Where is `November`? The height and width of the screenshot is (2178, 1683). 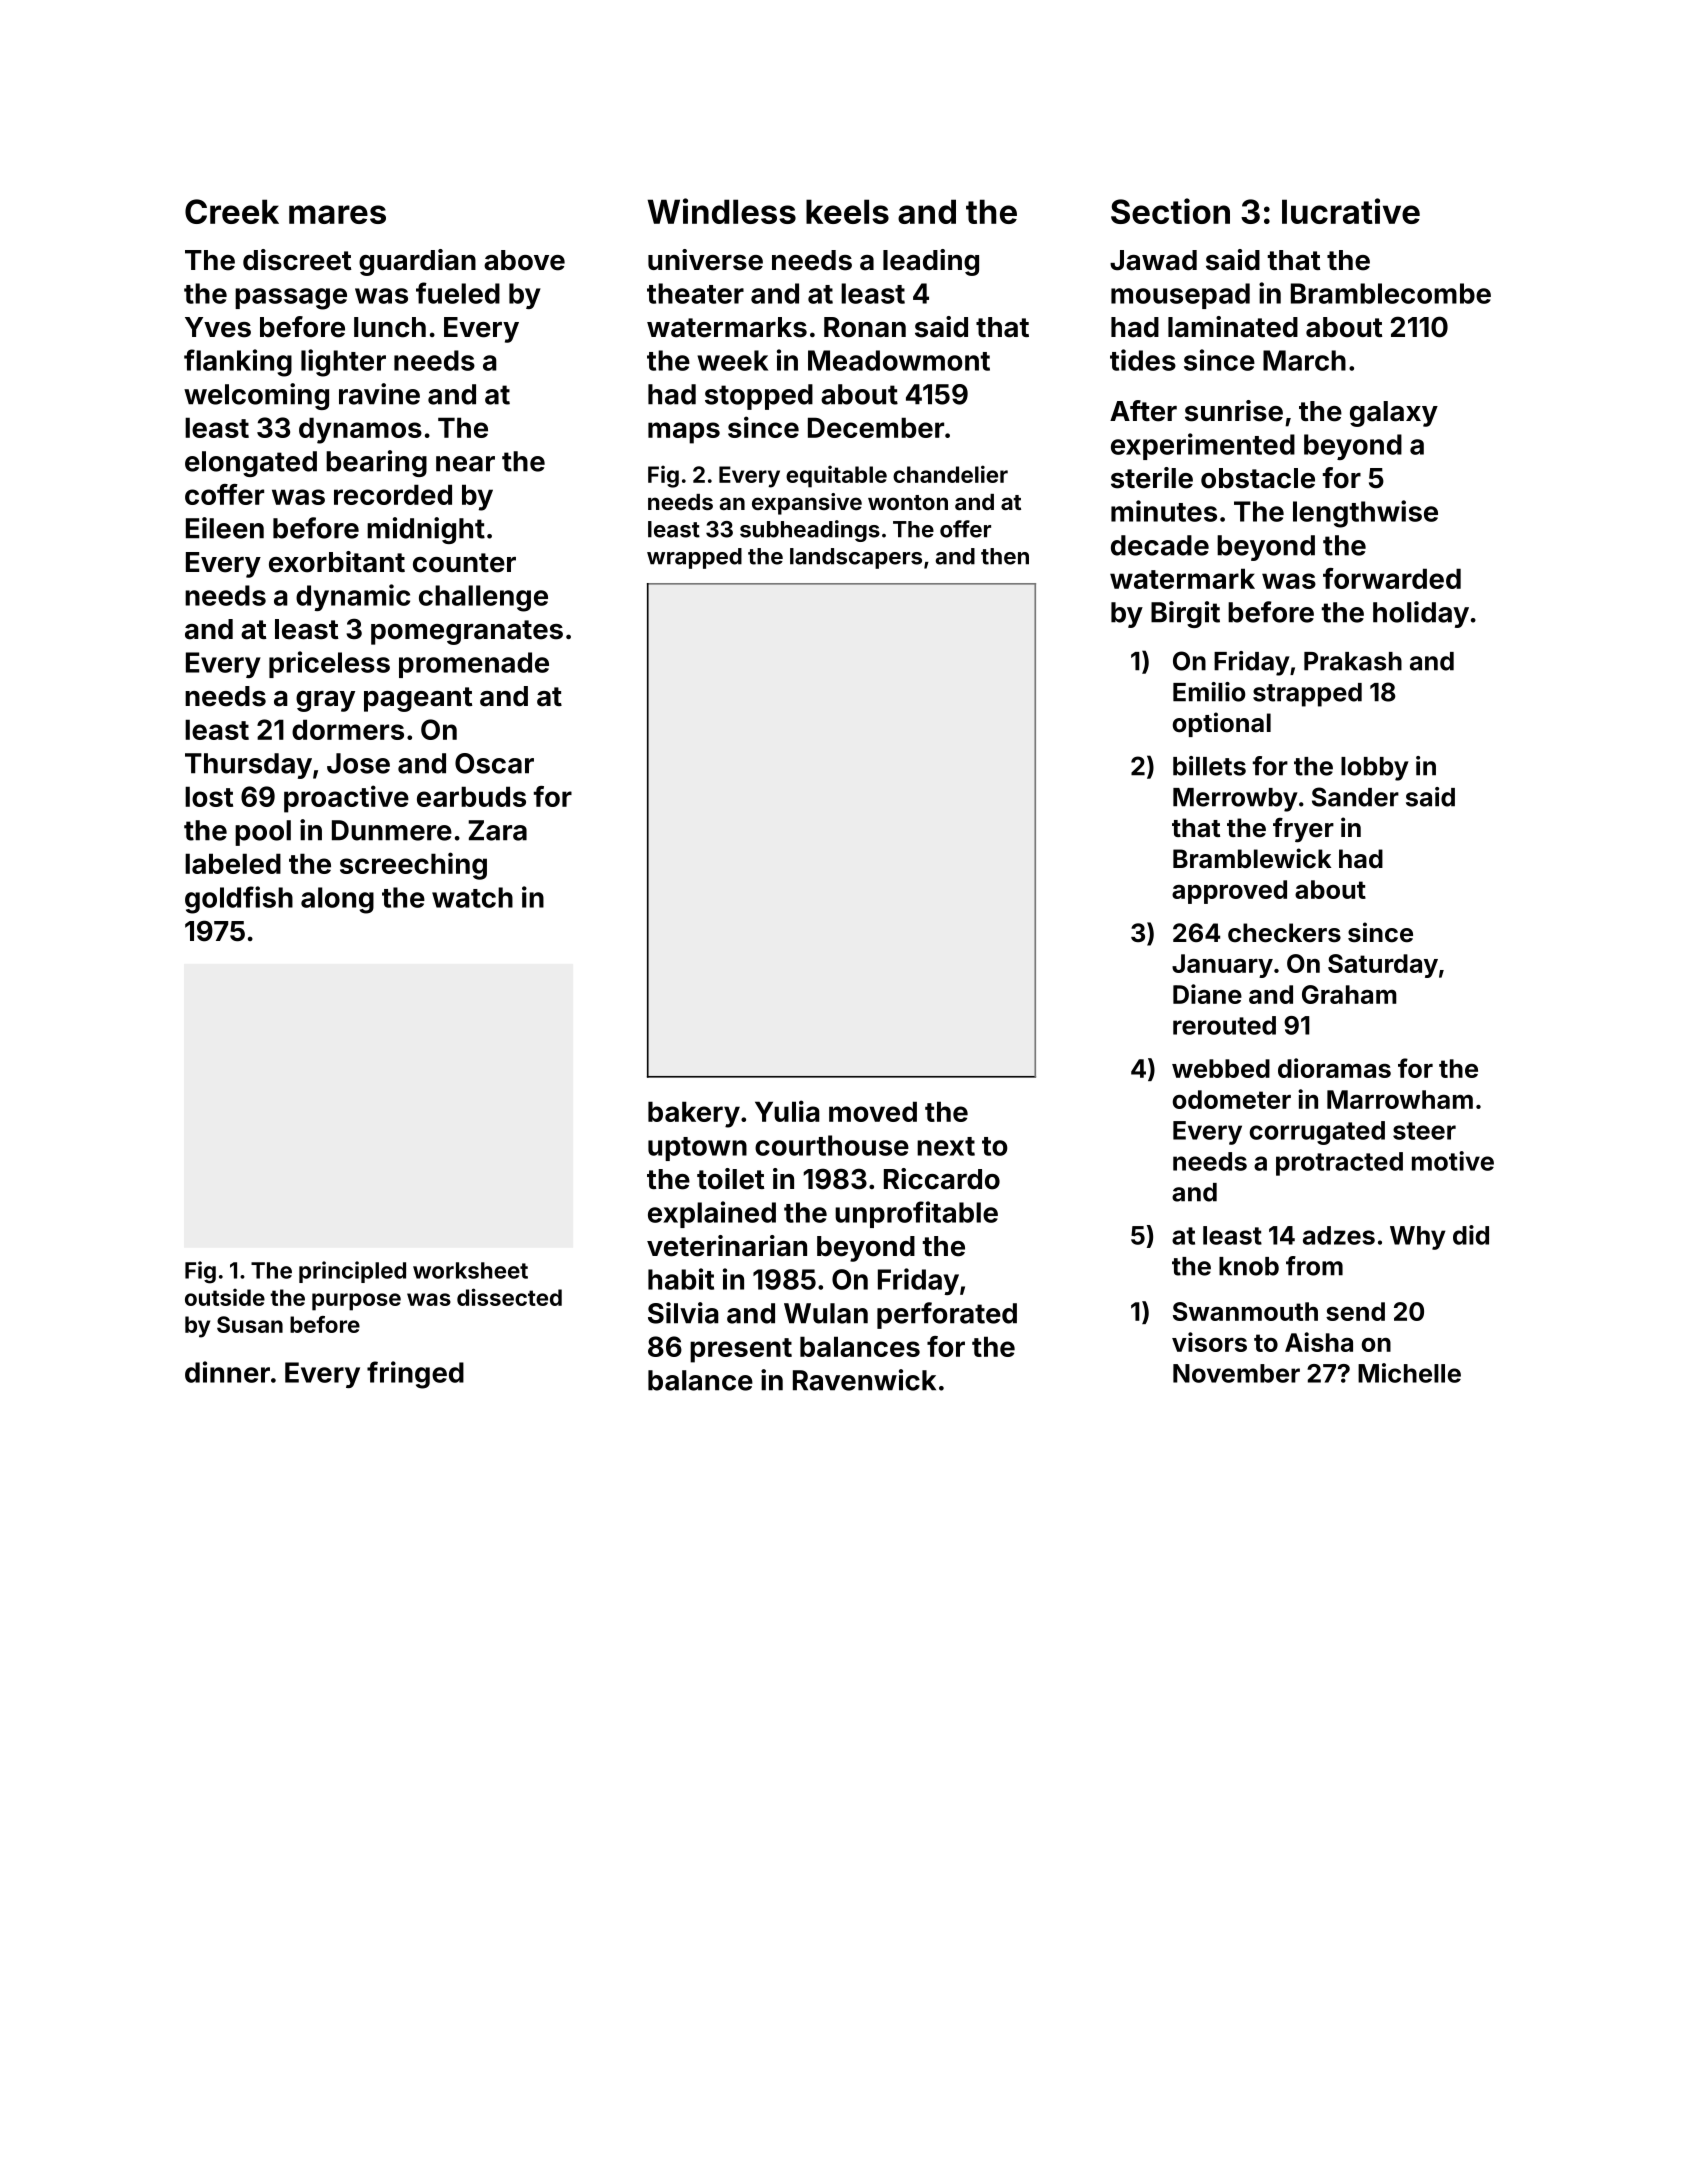 November is located at coordinates (1236, 1373).
